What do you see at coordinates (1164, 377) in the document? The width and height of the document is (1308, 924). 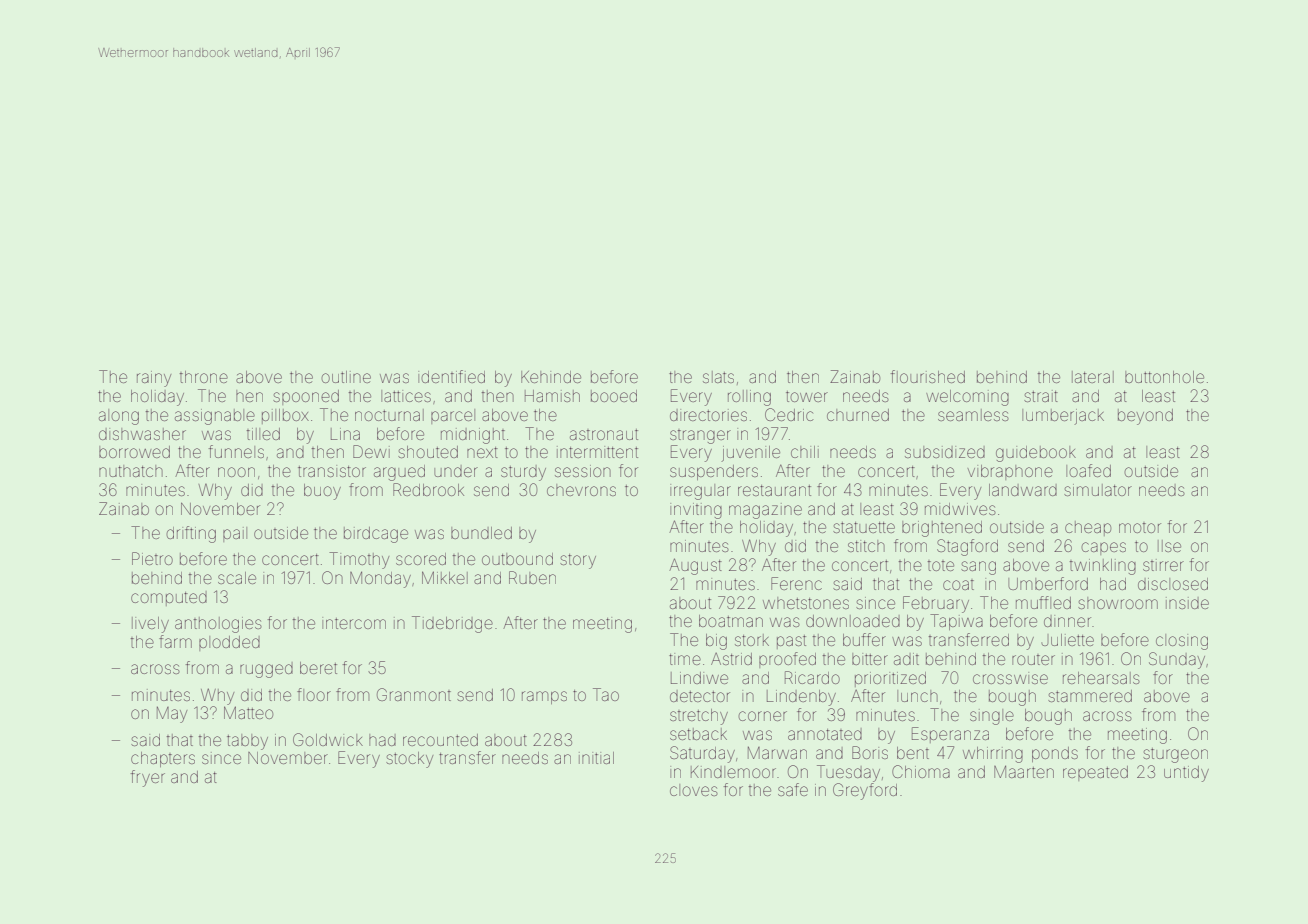 I see `buttonhole` at bounding box center [1164, 377].
